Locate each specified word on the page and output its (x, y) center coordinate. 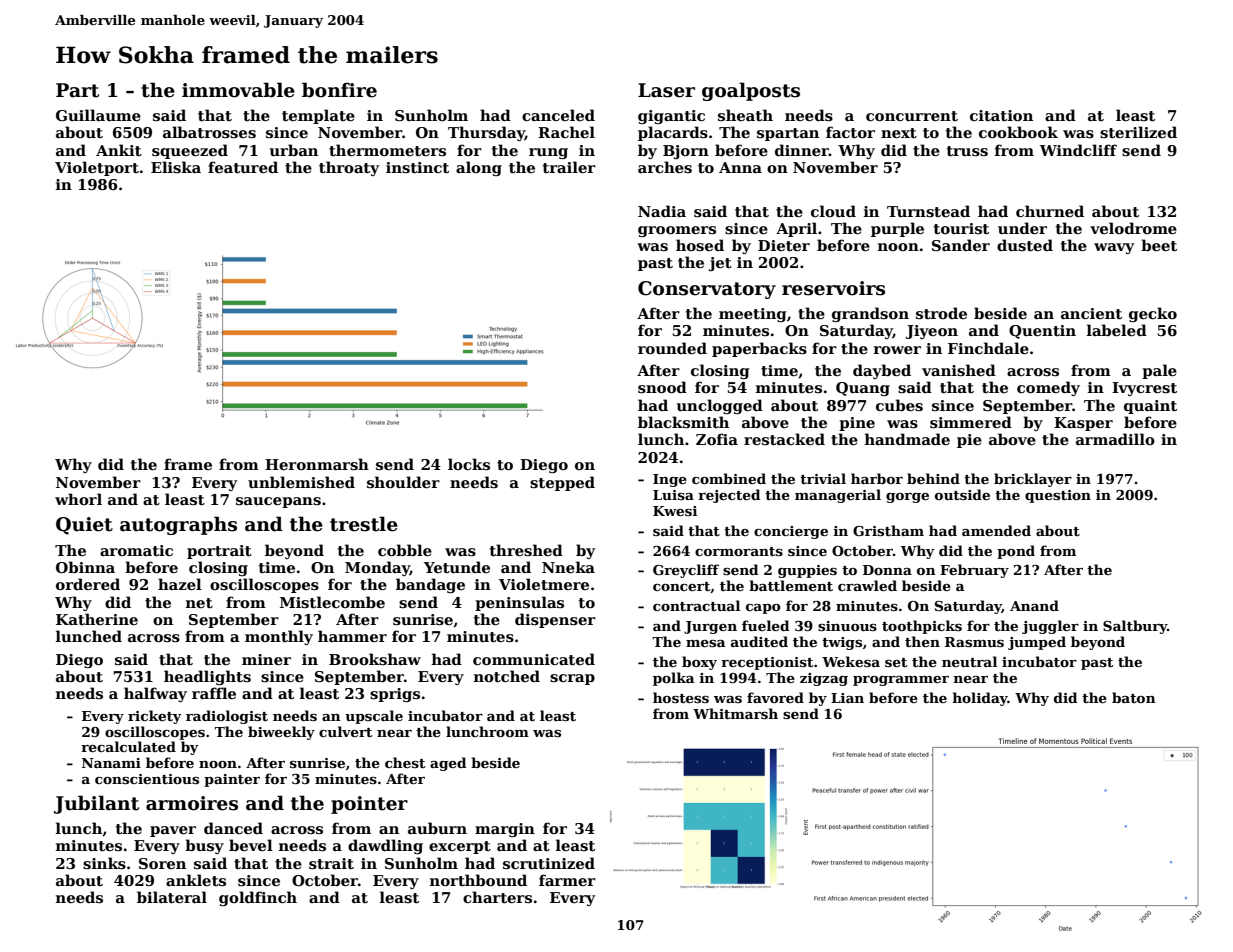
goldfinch (258, 898)
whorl (78, 499)
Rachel (566, 132)
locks (469, 464)
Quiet (84, 526)
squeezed (190, 151)
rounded (672, 348)
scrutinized (549, 863)
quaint (1150, 407)
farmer (567, 880)
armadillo (1115, 439)
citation (1001, 115)
